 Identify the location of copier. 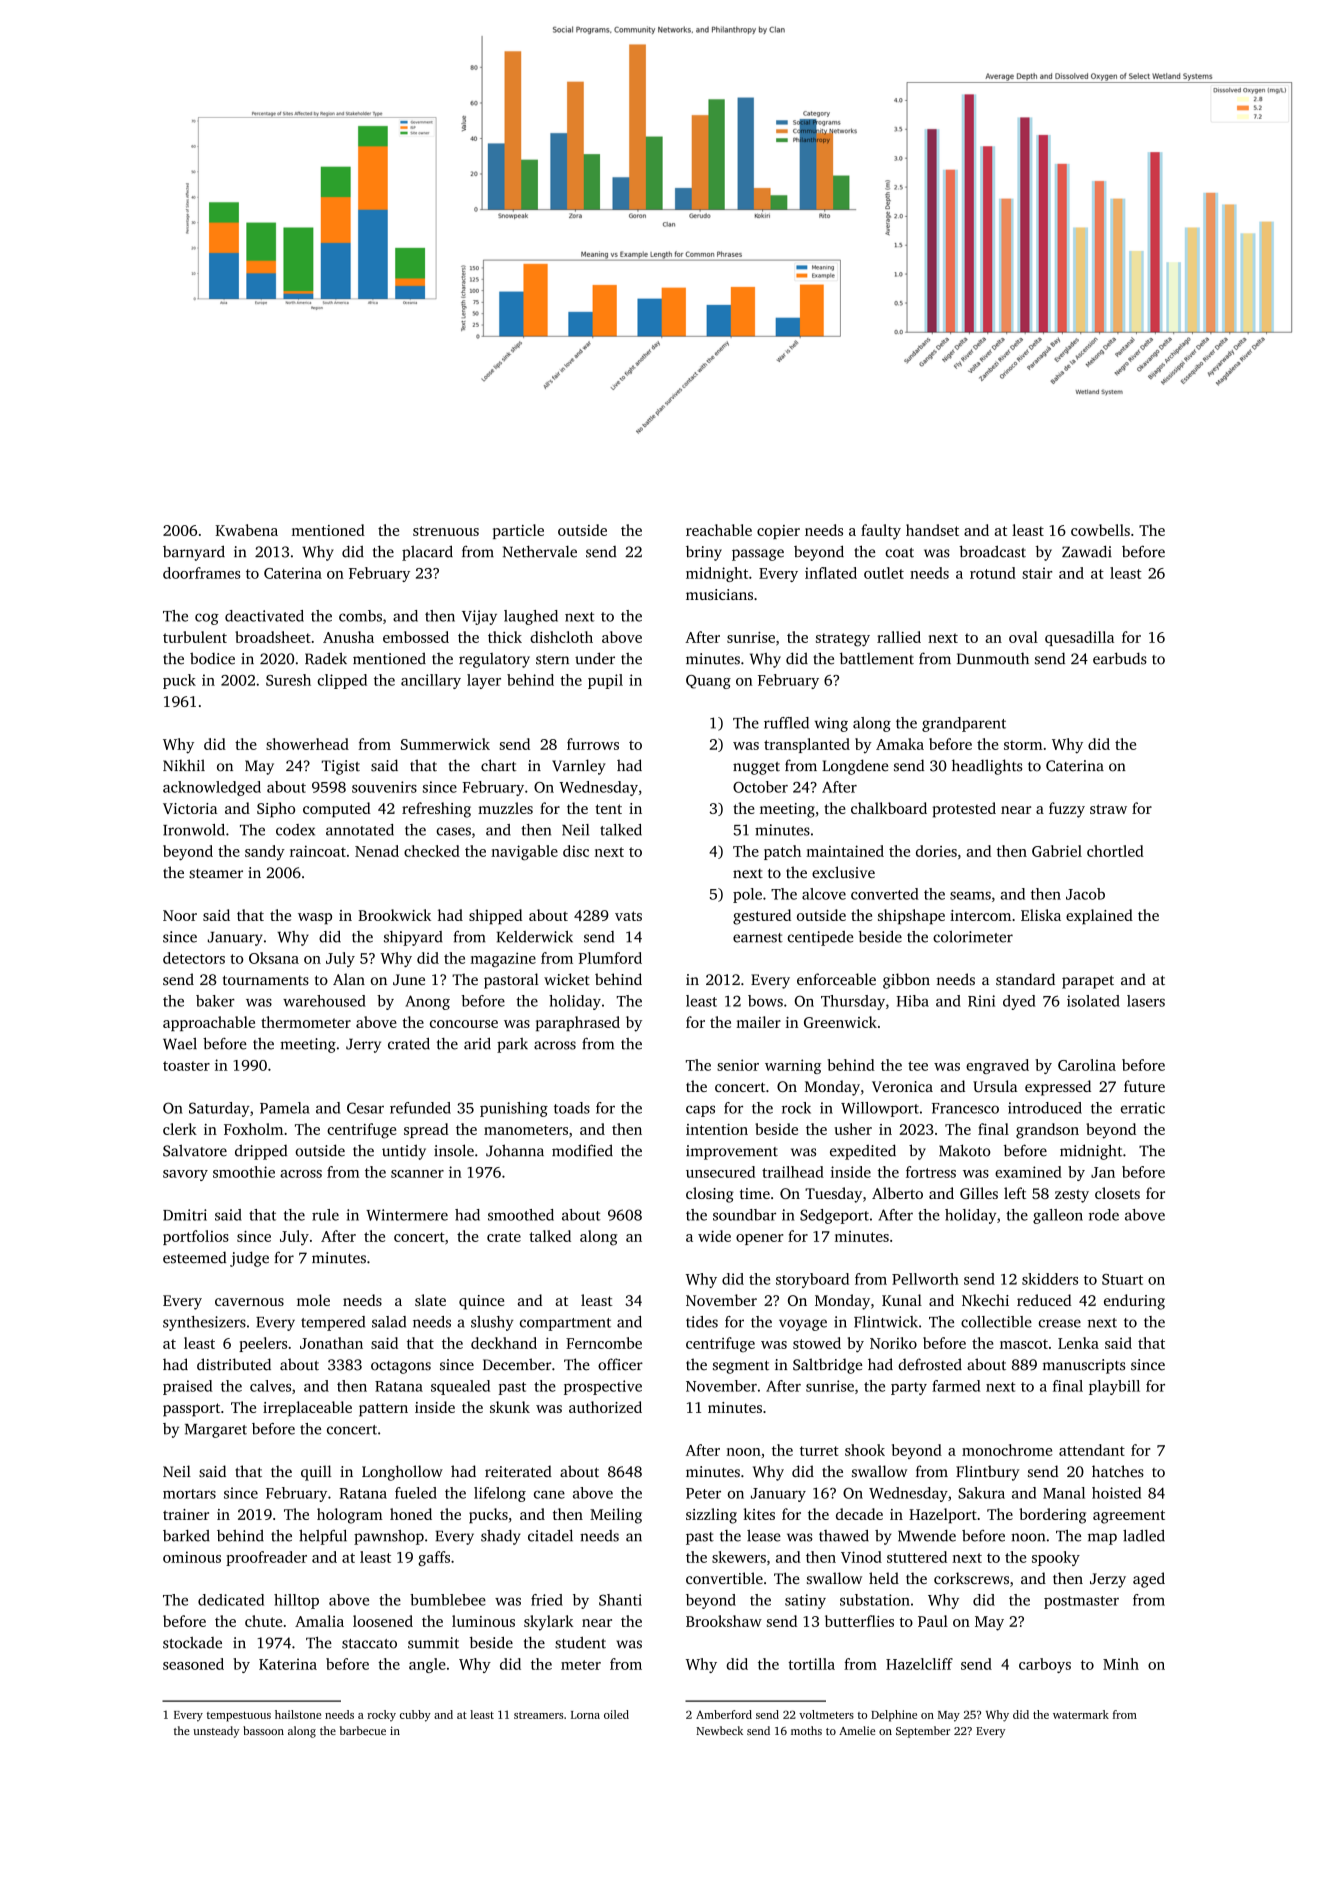
(778, 532).
